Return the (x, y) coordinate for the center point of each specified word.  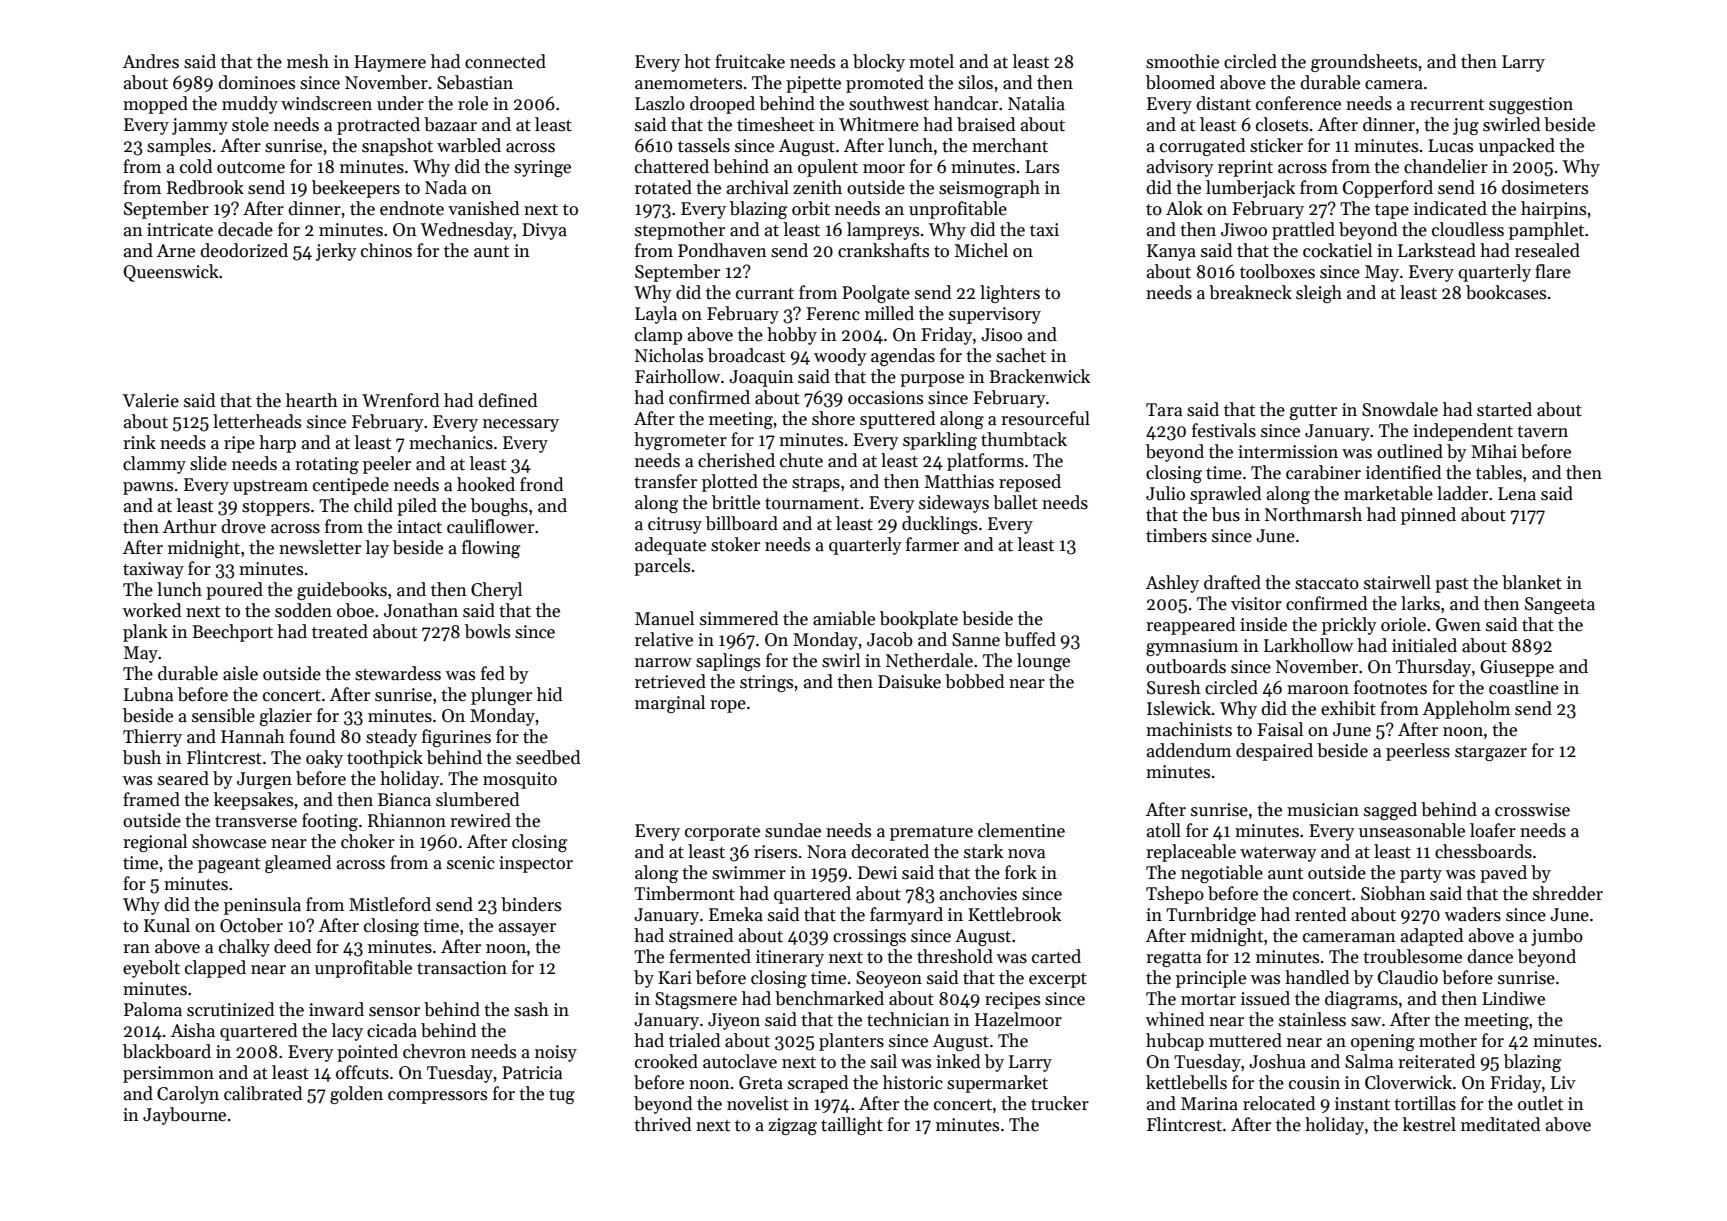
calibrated (263, 1093)
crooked (666, 1061)
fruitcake (750, 61)
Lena (1517, 494)
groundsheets (1364, 63)
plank (145, 633)
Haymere (390, 63)
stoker (735, 544)
